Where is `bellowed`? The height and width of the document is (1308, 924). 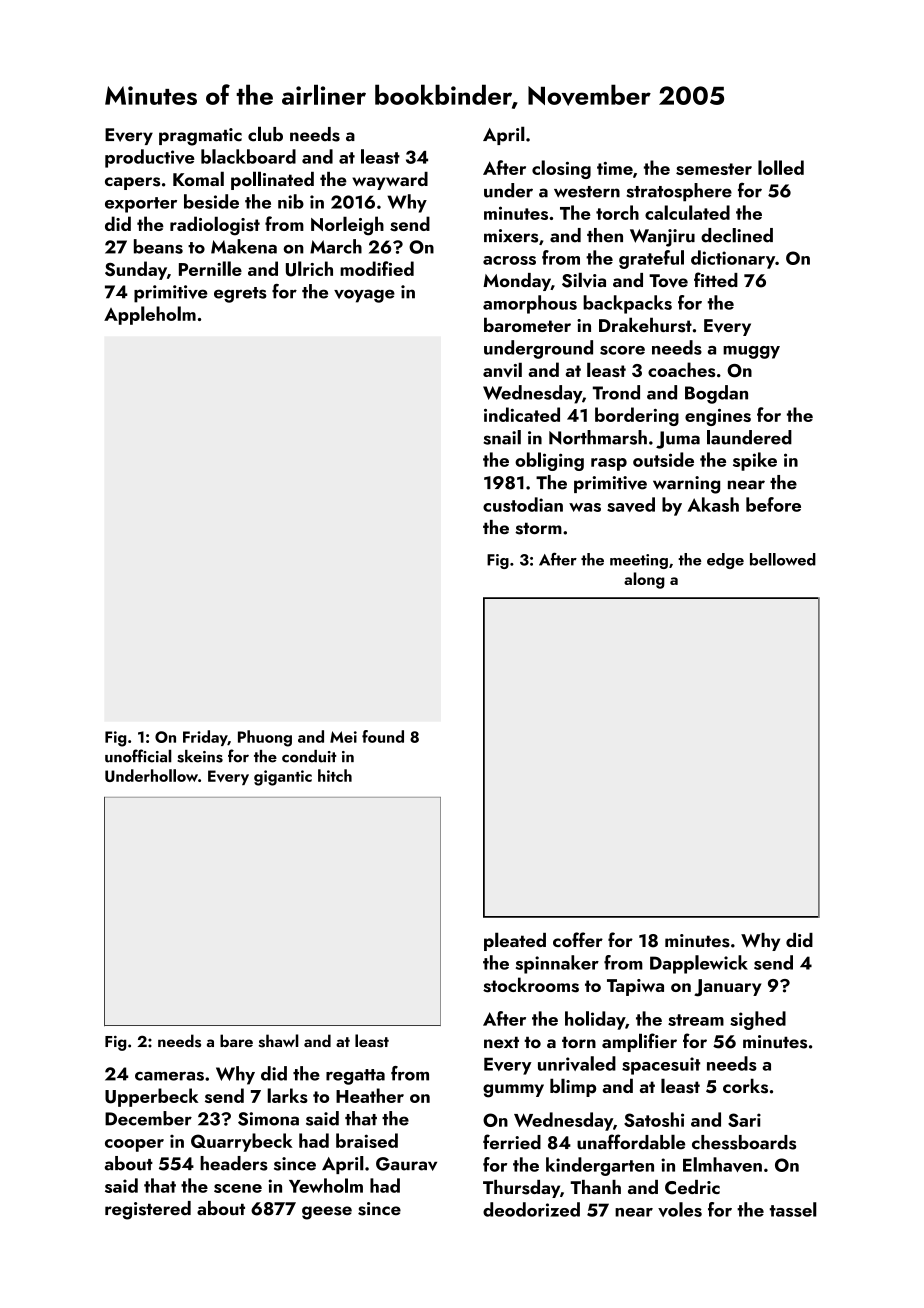
bellowed is located at coordinates (783, 559).
